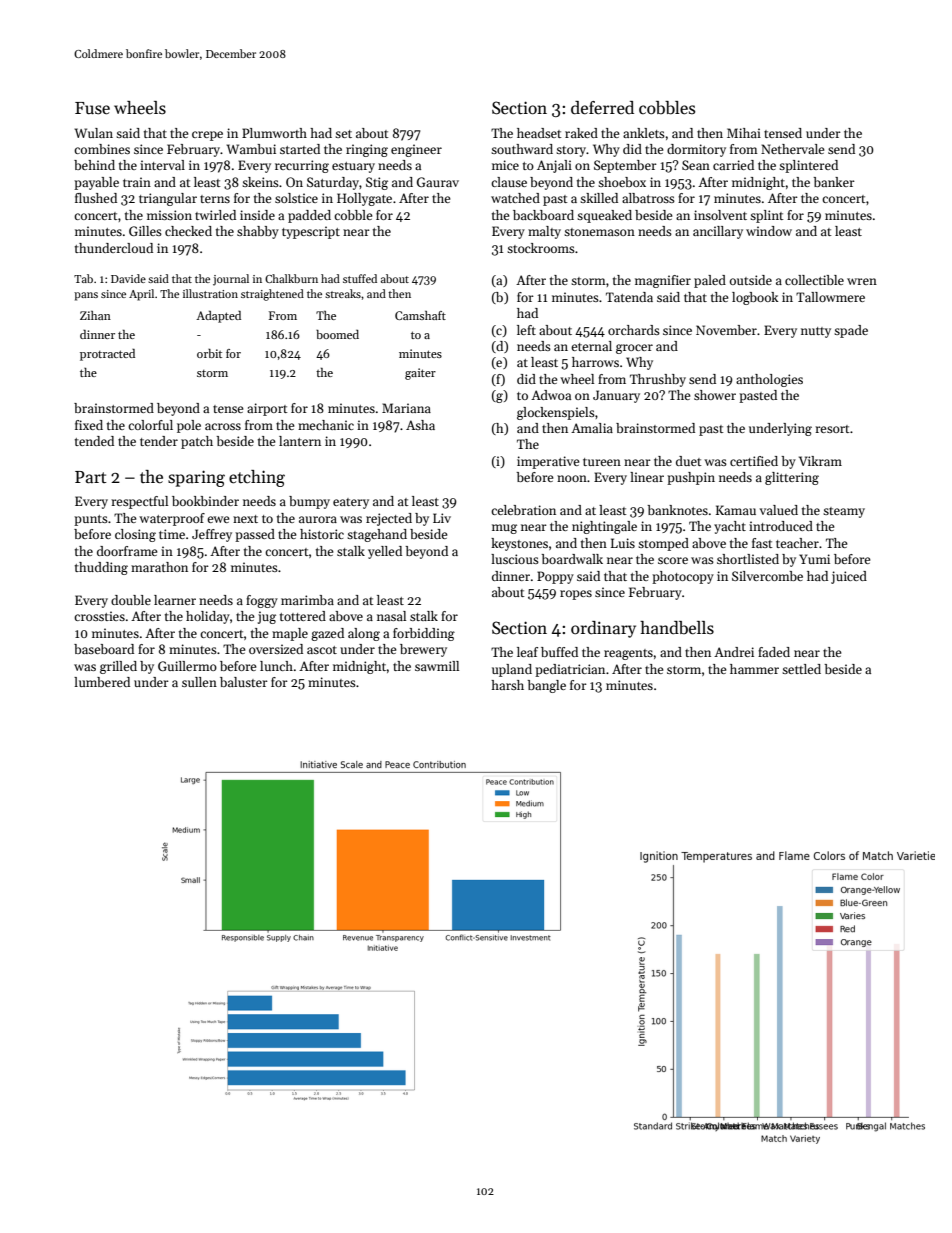 The width and height of the image is (952, 1233). What do you see at coordinates (849, 577) in the image?
I see `juiced` at bounding box center [849, 577].
